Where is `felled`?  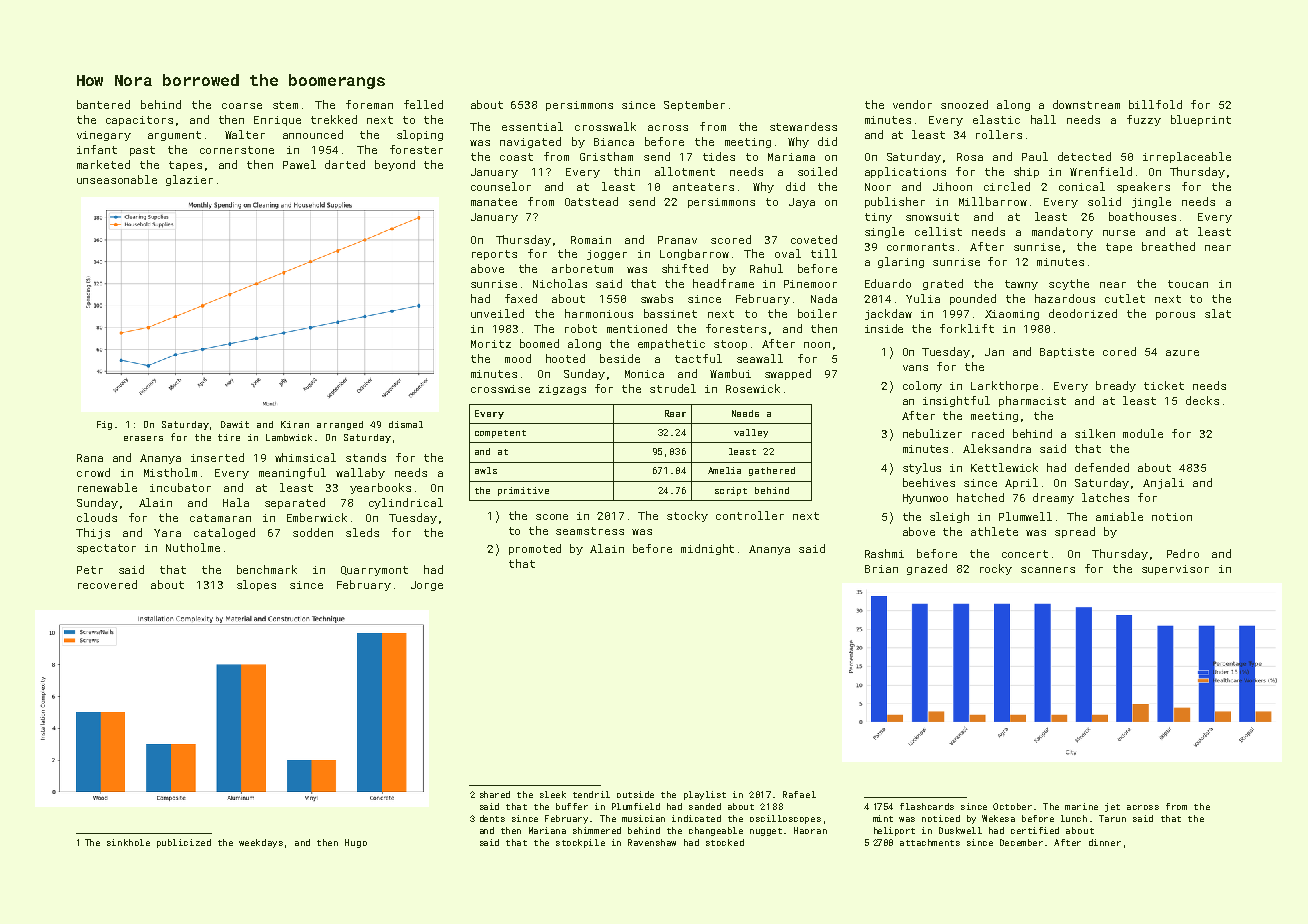
felled is located at coordinates (423, 104).
